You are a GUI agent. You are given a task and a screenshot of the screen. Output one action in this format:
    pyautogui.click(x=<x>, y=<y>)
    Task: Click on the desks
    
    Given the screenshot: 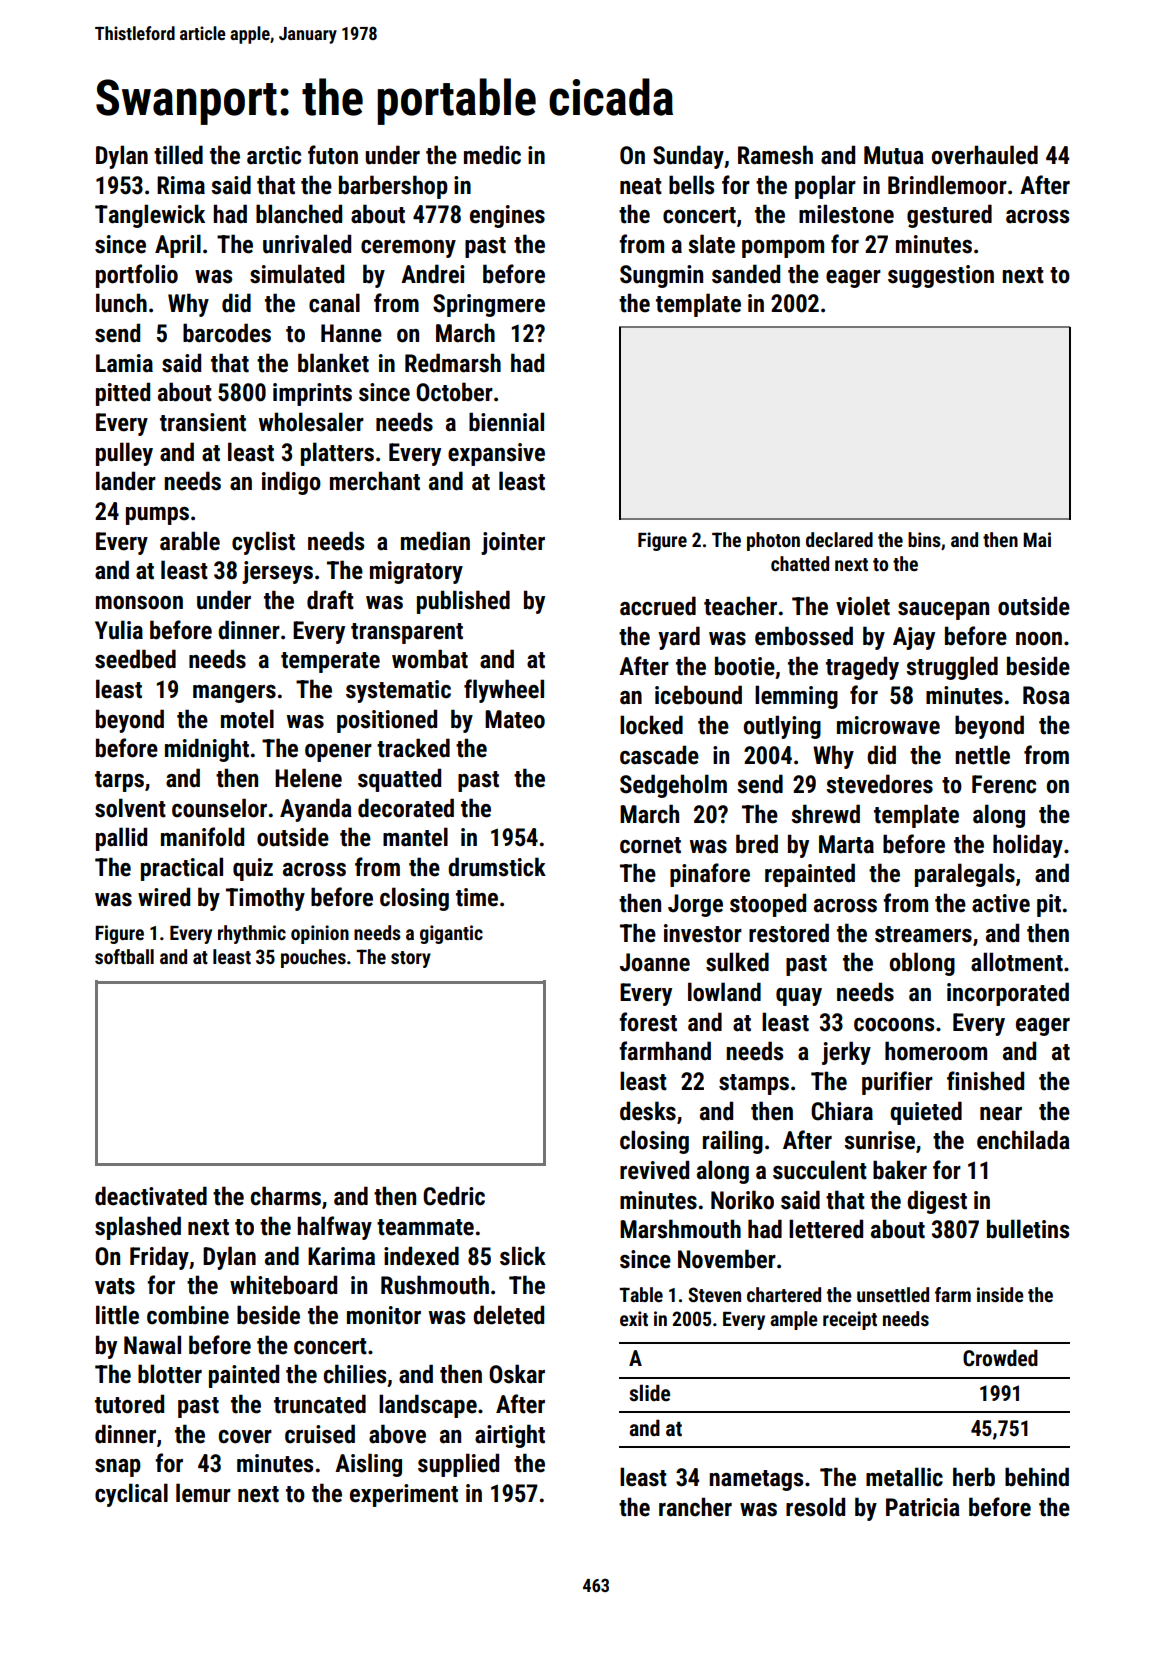 What is the action you would take?
    pyautogui.click(x=648, y=1111)
